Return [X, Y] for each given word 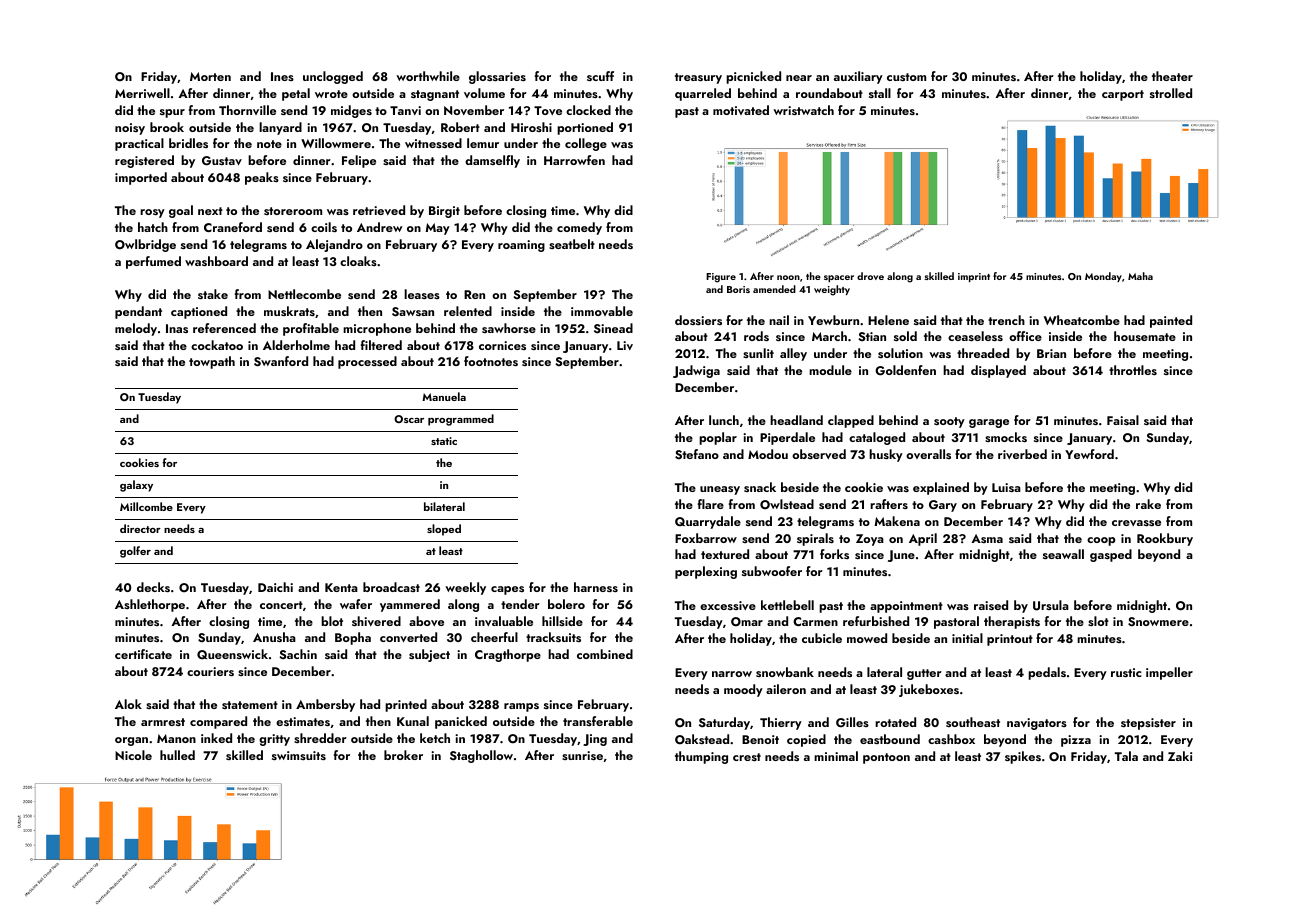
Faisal [1123, 420]
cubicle [822, 638]
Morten [210, 76]
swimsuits [299, 755]
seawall [1063, 554]
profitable [311, 329]
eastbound [890, 739]
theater [1172, 76]
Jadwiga [696, 371]
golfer [135, 552]
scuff [600, 76]
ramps [521, 707]
